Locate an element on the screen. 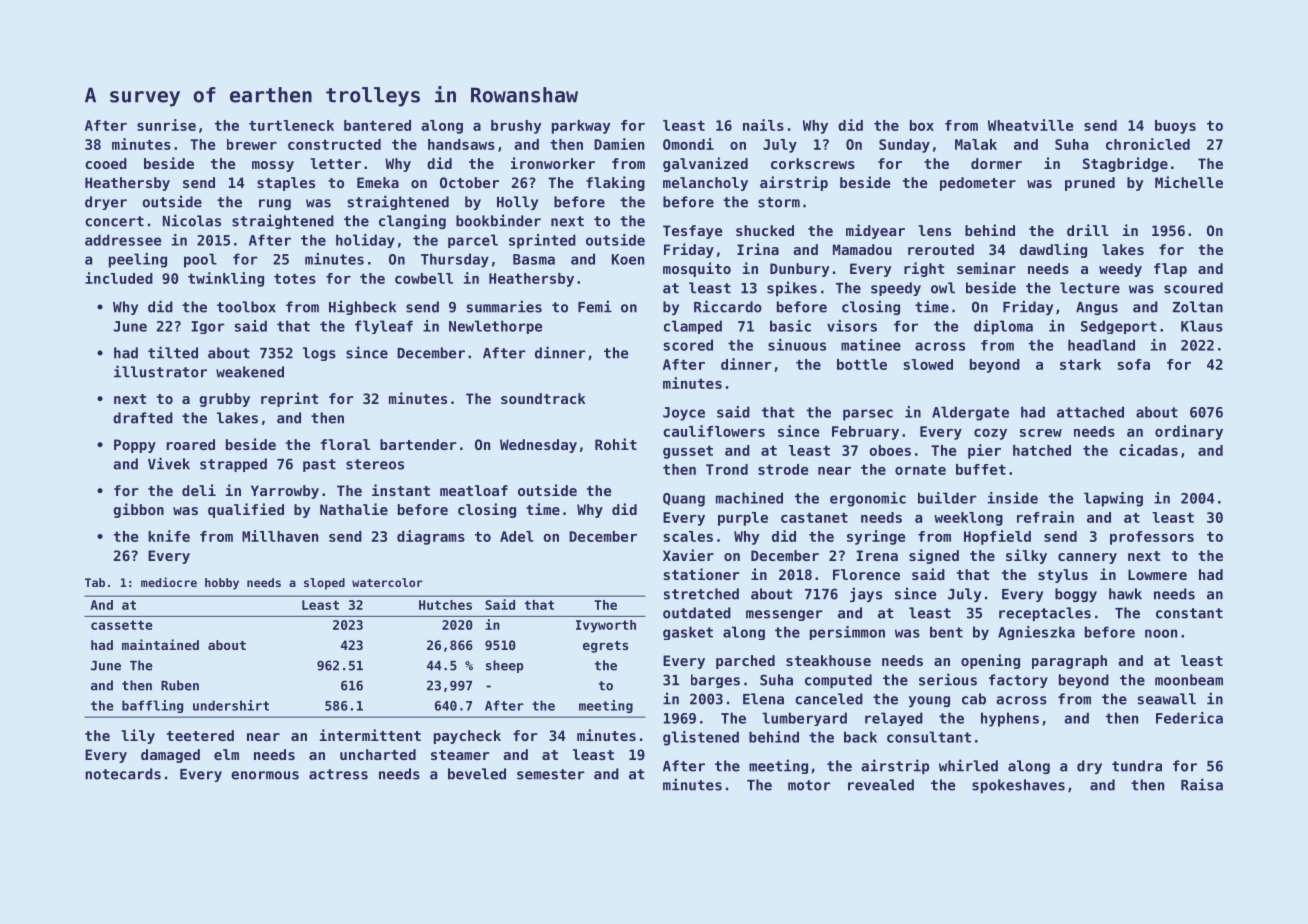 Image resolution: width=1308 pixels, height=924 pixels. storm is located at coordinates (779, 202).
